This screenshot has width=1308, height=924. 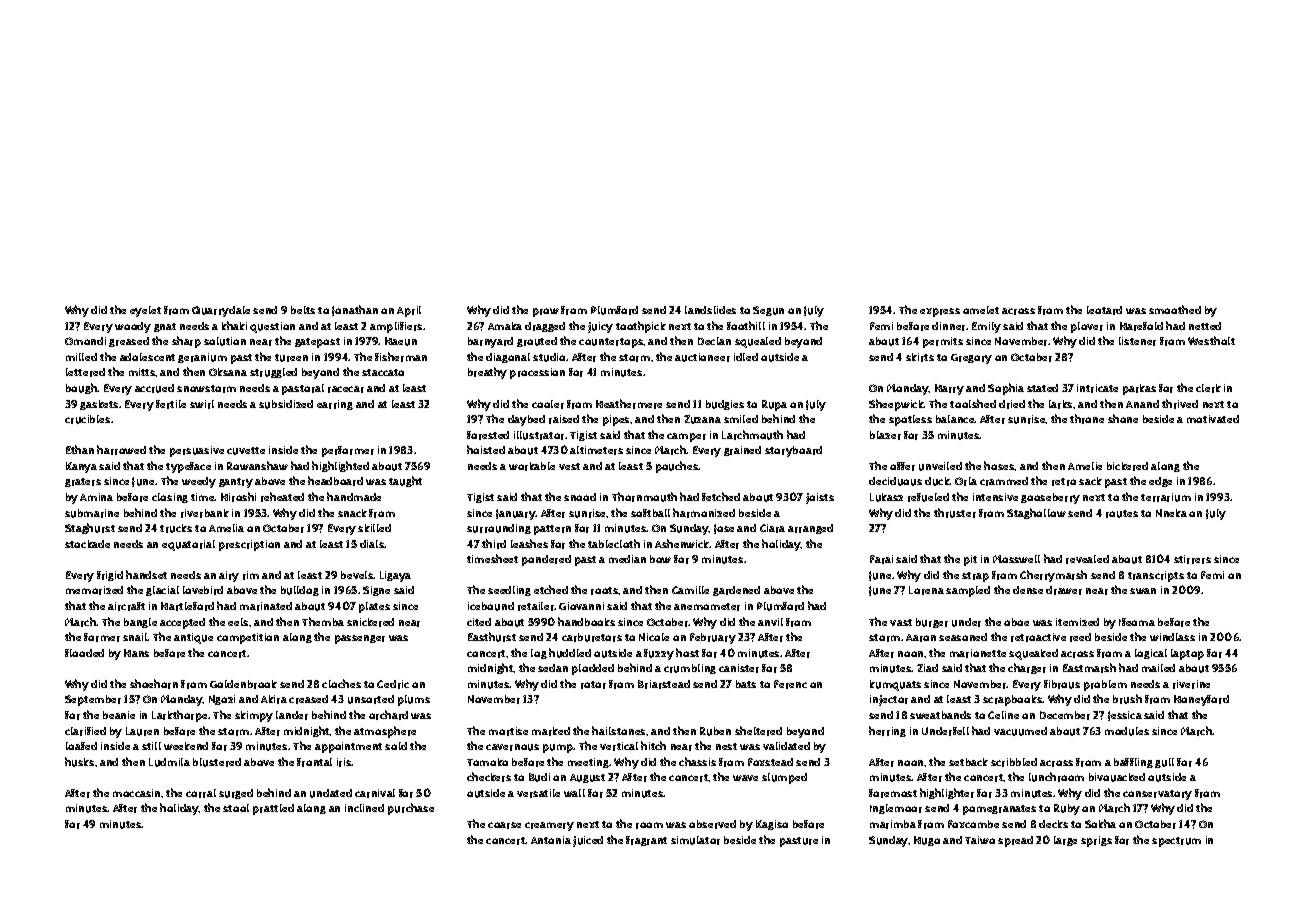 What do you see at coordinates (1087, 559) in the screenshot?
I see `revealed` at bounding box center [1087, 559].
